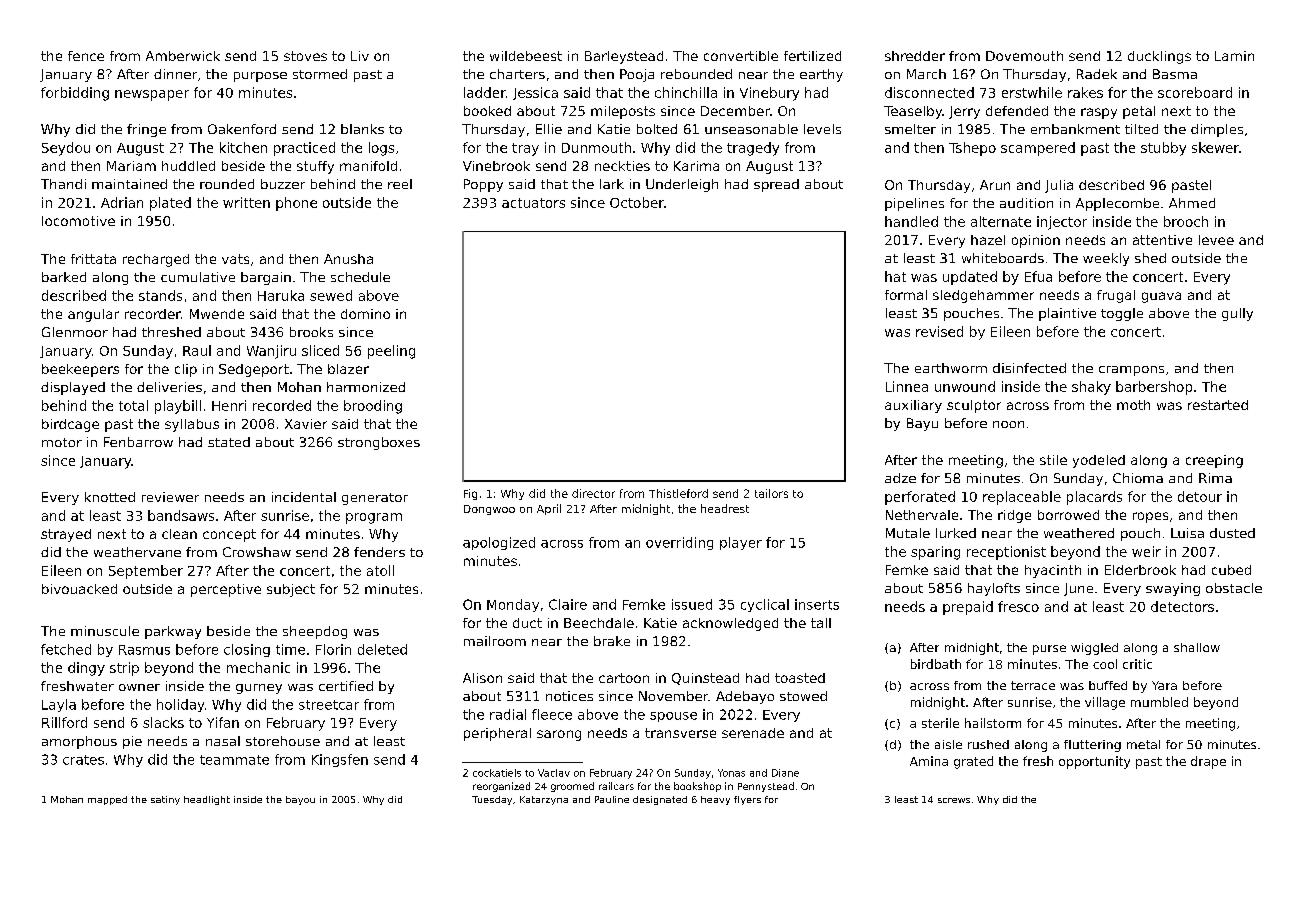 Image resolution: width=1308 pixels, height=924 pixels. Describe the element at coordinates (907, 386) in the screenshot. I see `Linnea` at that location.
